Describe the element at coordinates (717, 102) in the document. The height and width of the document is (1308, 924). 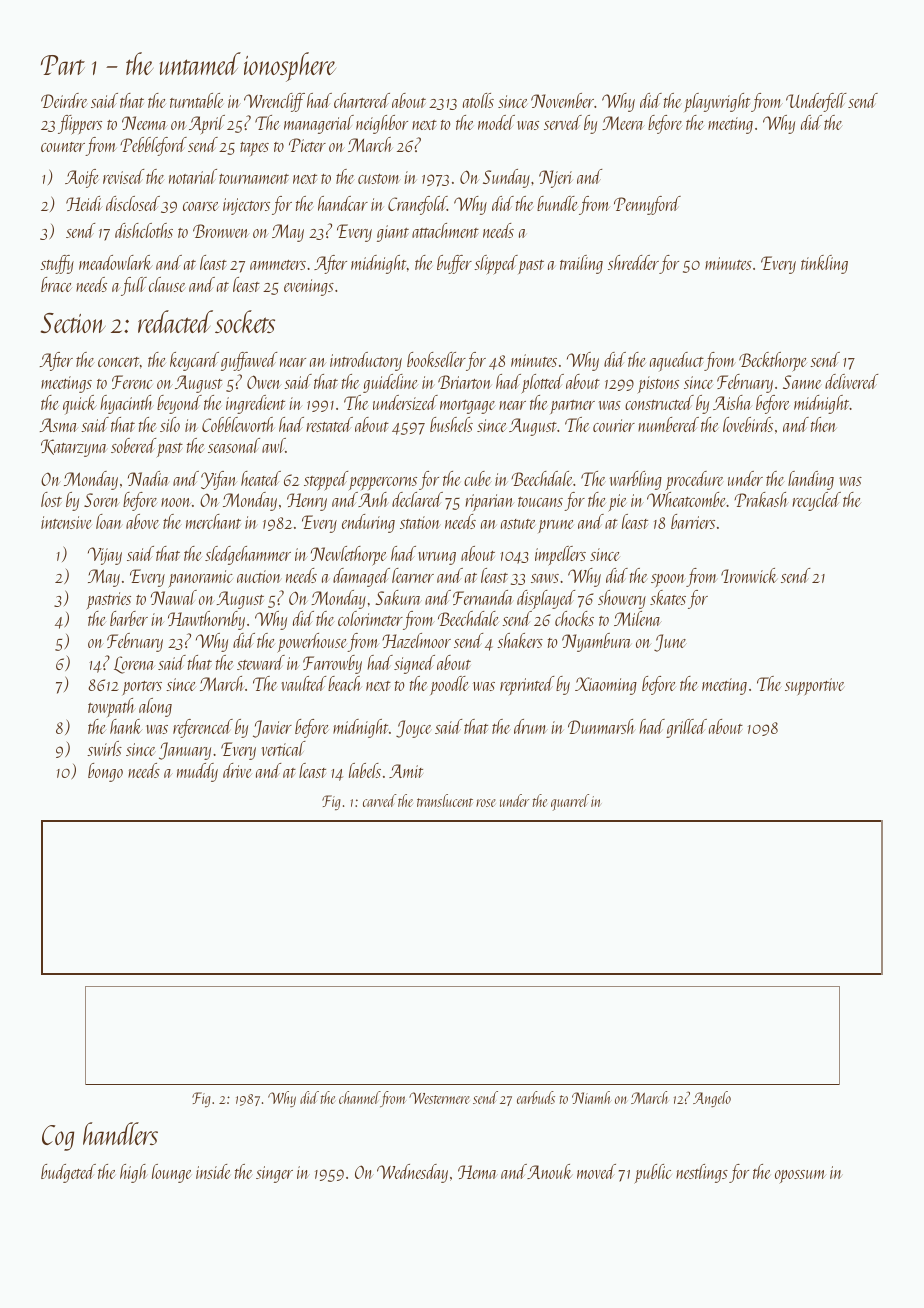
I see `playwright` at that location.
